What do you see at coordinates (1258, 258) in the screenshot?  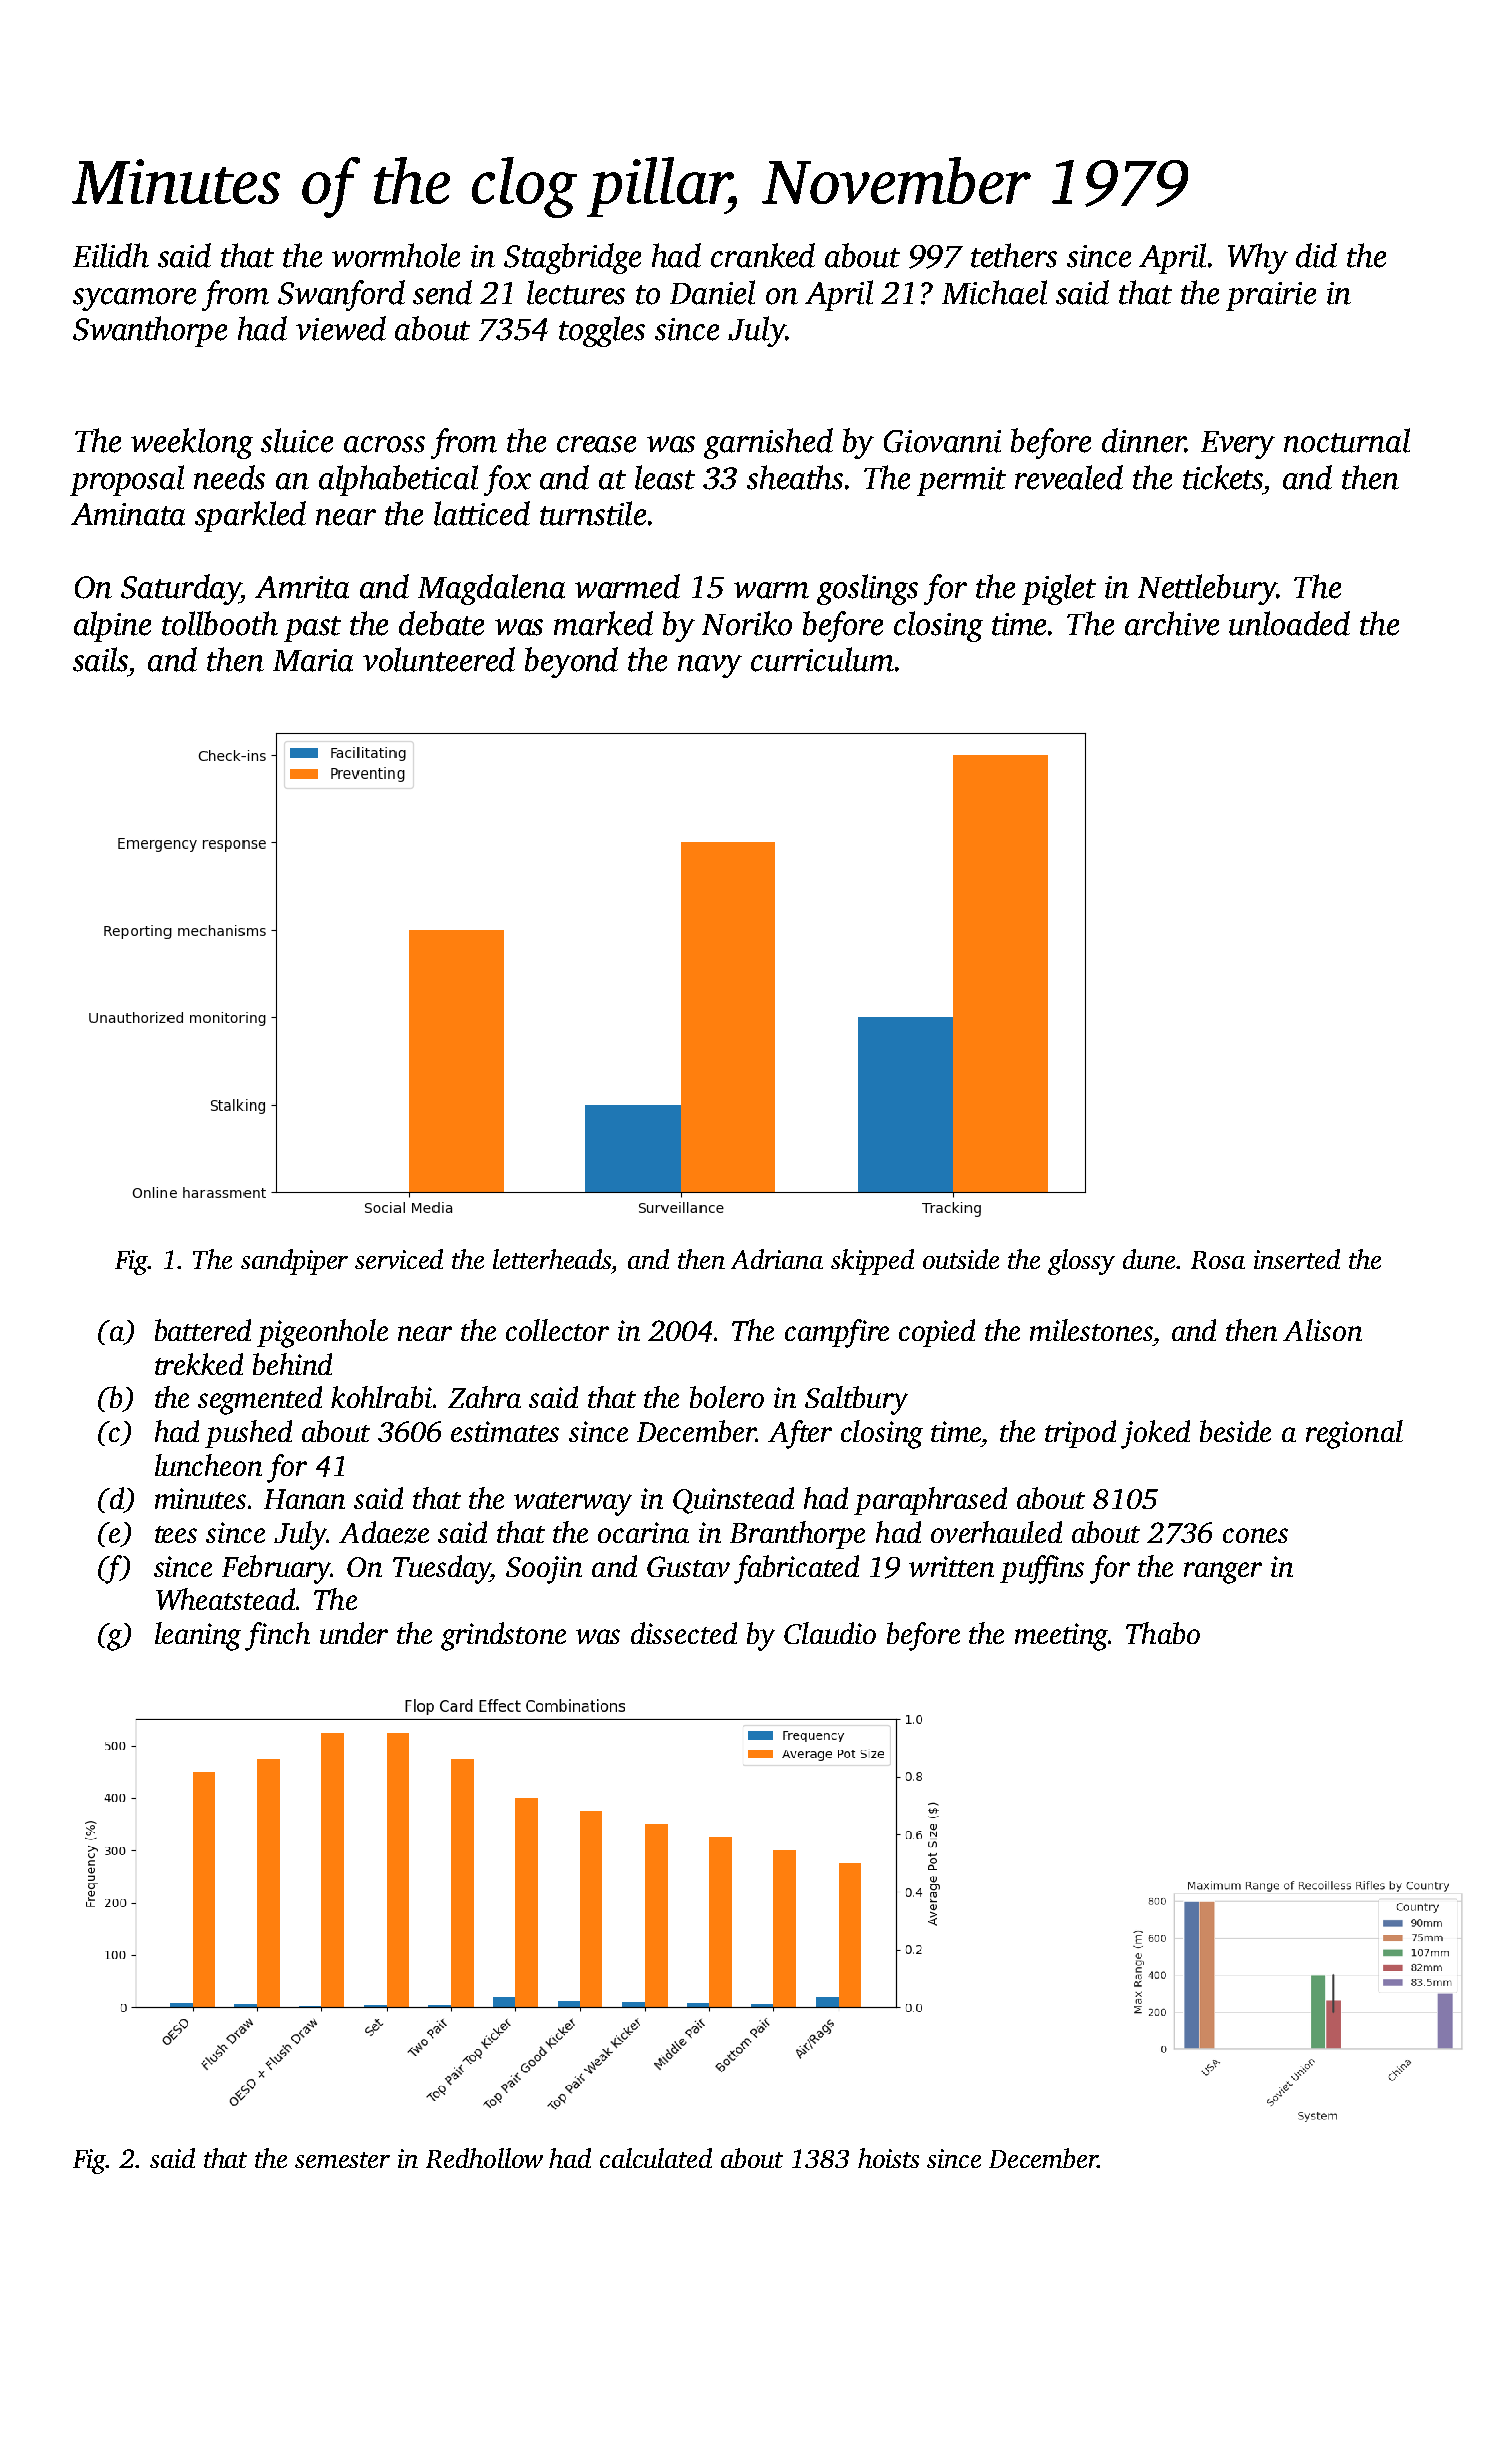 I see `Why` at bounding box center [1258, 258].
